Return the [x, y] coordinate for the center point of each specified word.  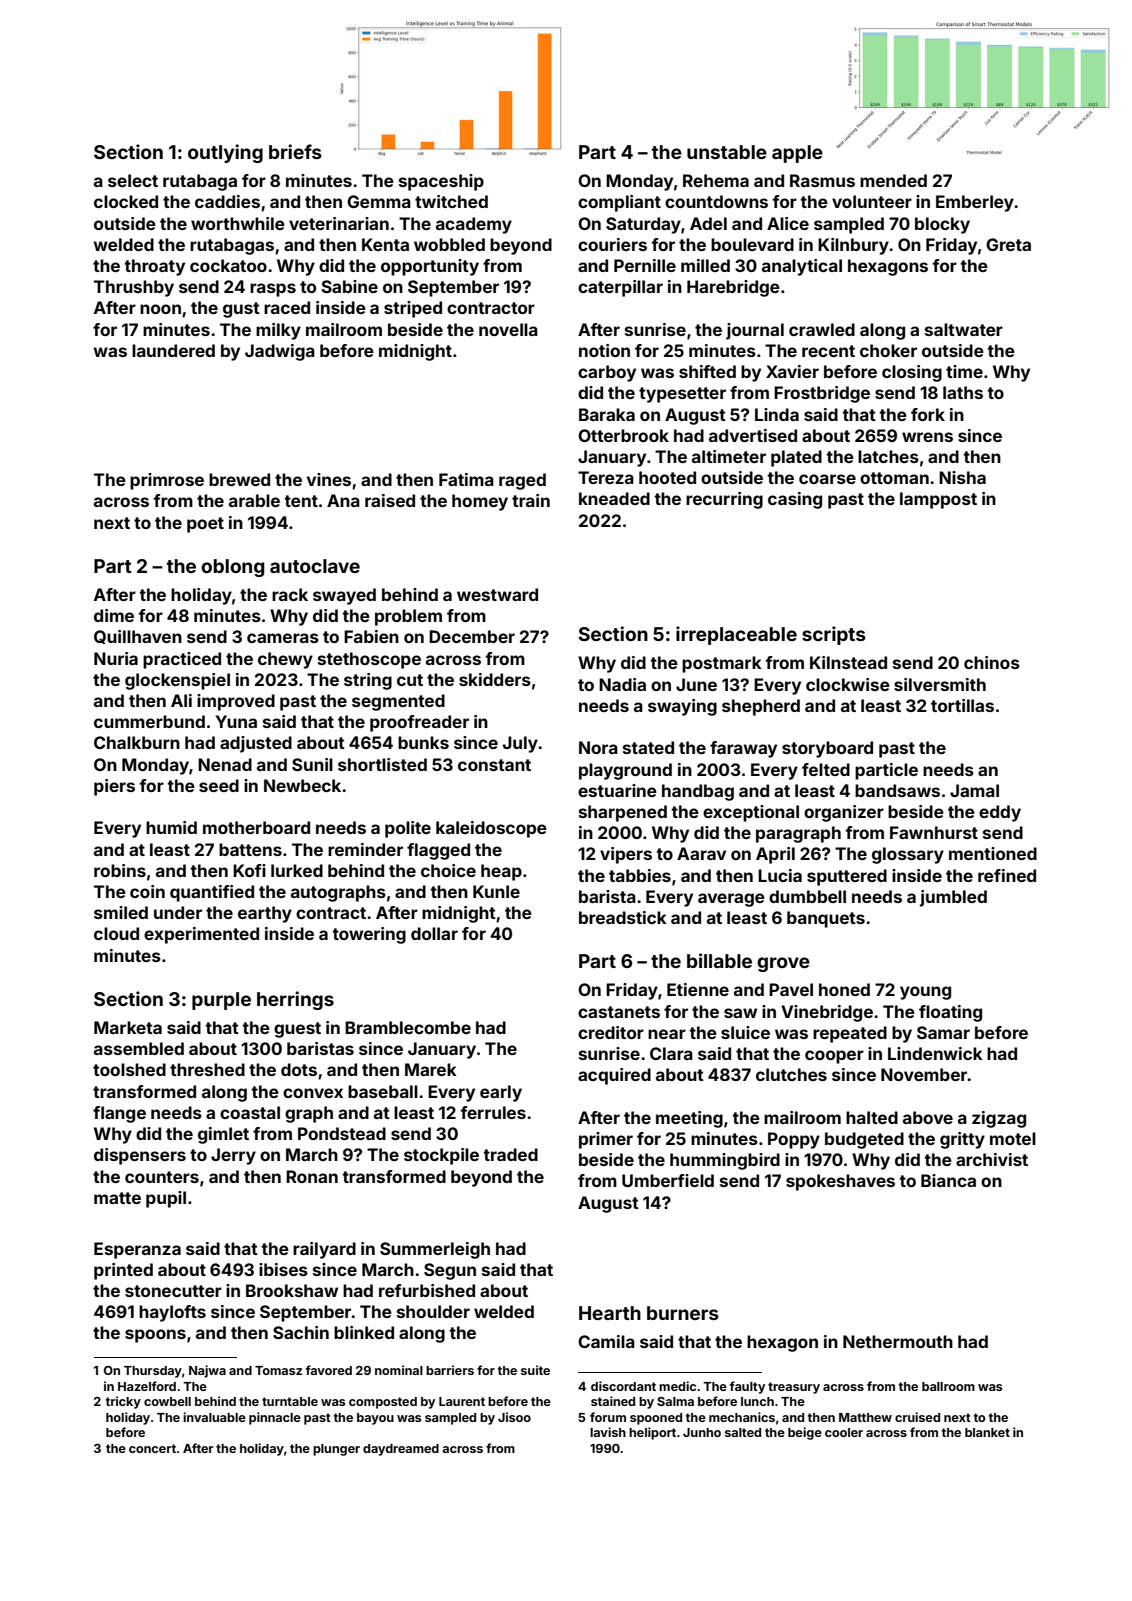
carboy [607, 373]
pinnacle [275, 1418]
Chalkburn [137, 742]
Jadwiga [280, 352]
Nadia [622, 684]
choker [888, 350]
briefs [295, 151]
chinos [992, 662]
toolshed [129, 1069]
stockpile [441, 1156]
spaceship [441, 182]
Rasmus [822, 180]
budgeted [864, 1140]
